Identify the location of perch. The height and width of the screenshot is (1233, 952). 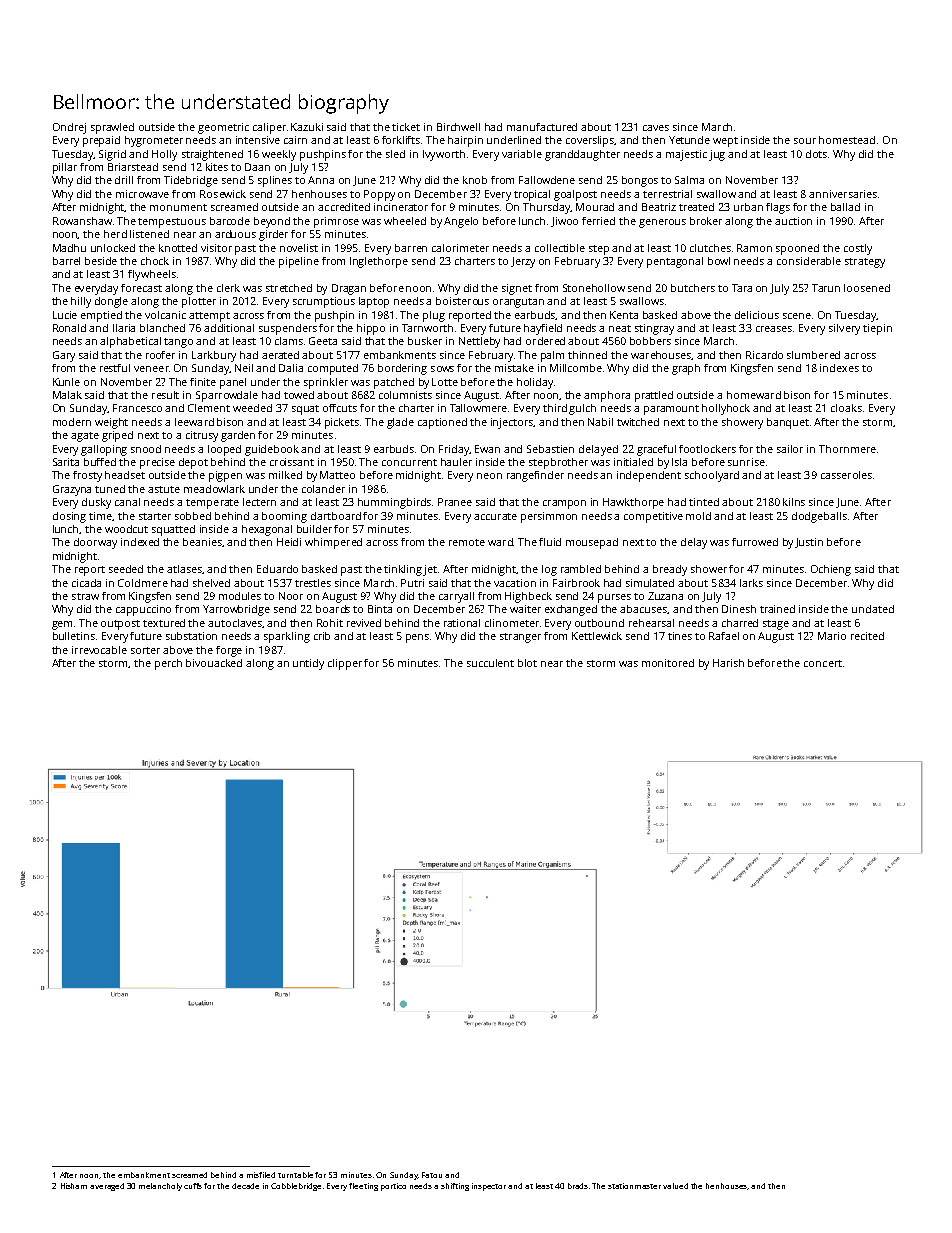
(168, 664).
